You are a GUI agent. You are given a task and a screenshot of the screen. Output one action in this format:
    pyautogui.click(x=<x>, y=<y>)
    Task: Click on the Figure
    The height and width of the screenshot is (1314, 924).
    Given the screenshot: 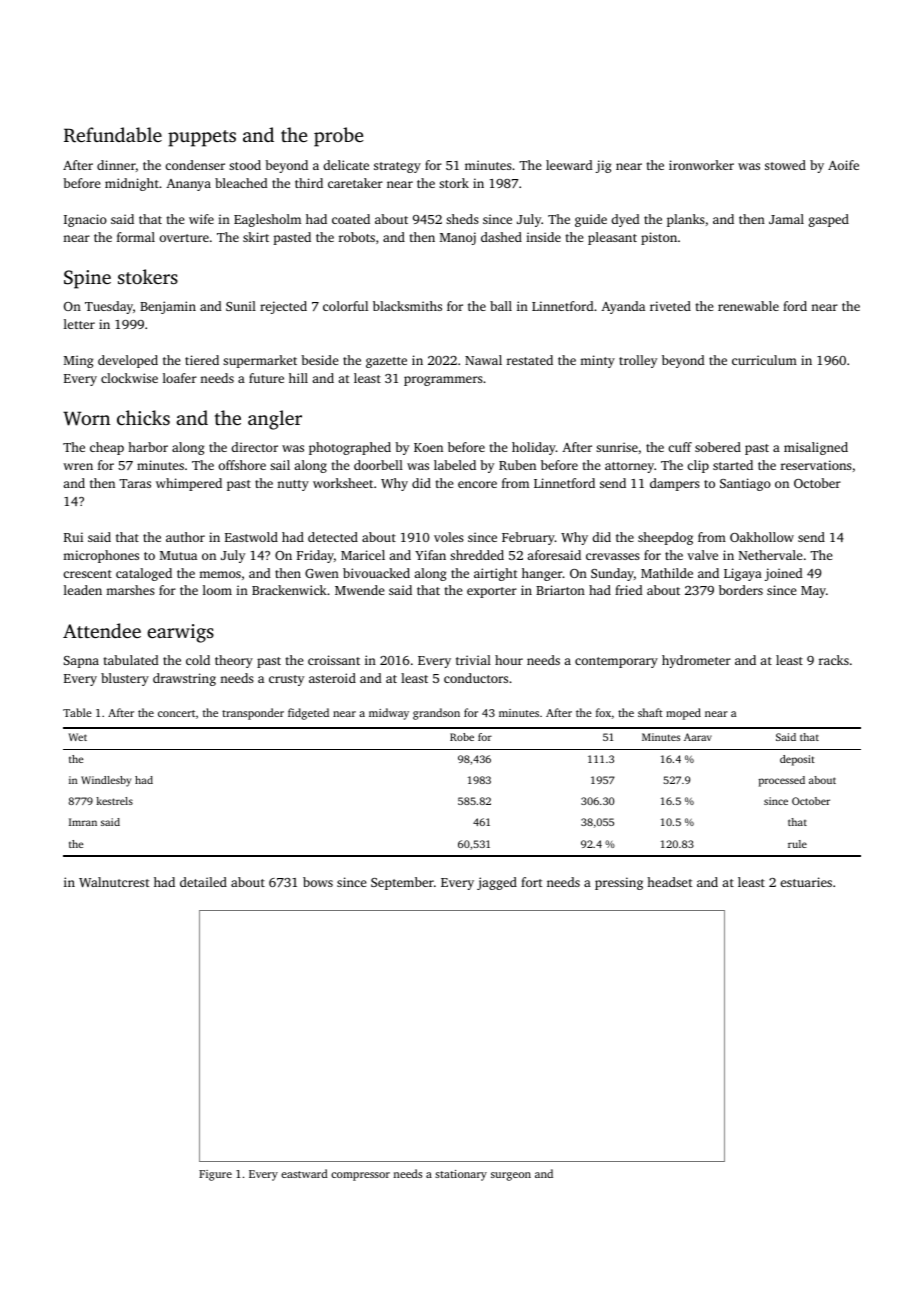 What is the action you would take?
    pyautogui.click(x=215, y=1175)
